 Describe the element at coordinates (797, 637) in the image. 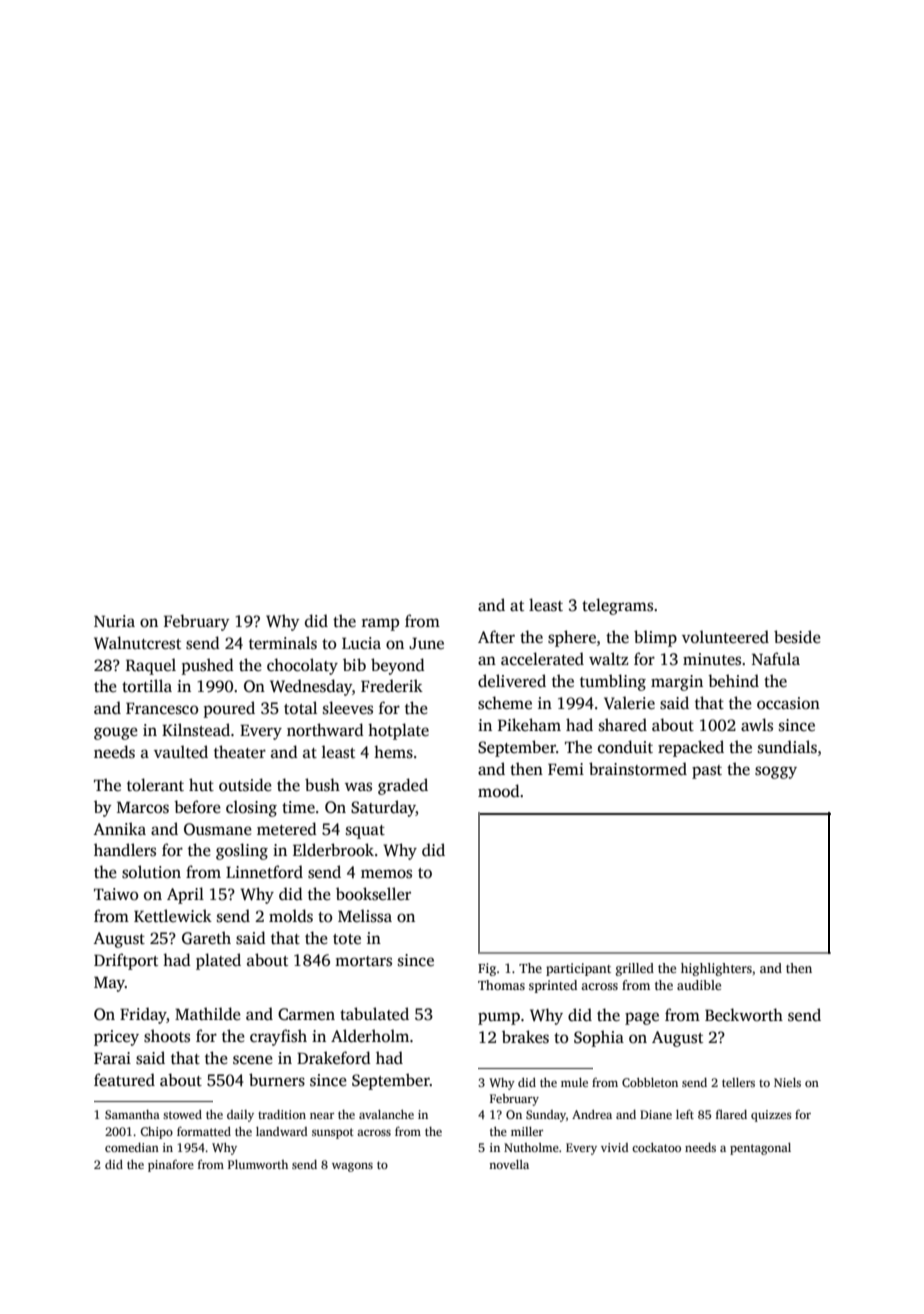

I see `beside` at that location.
